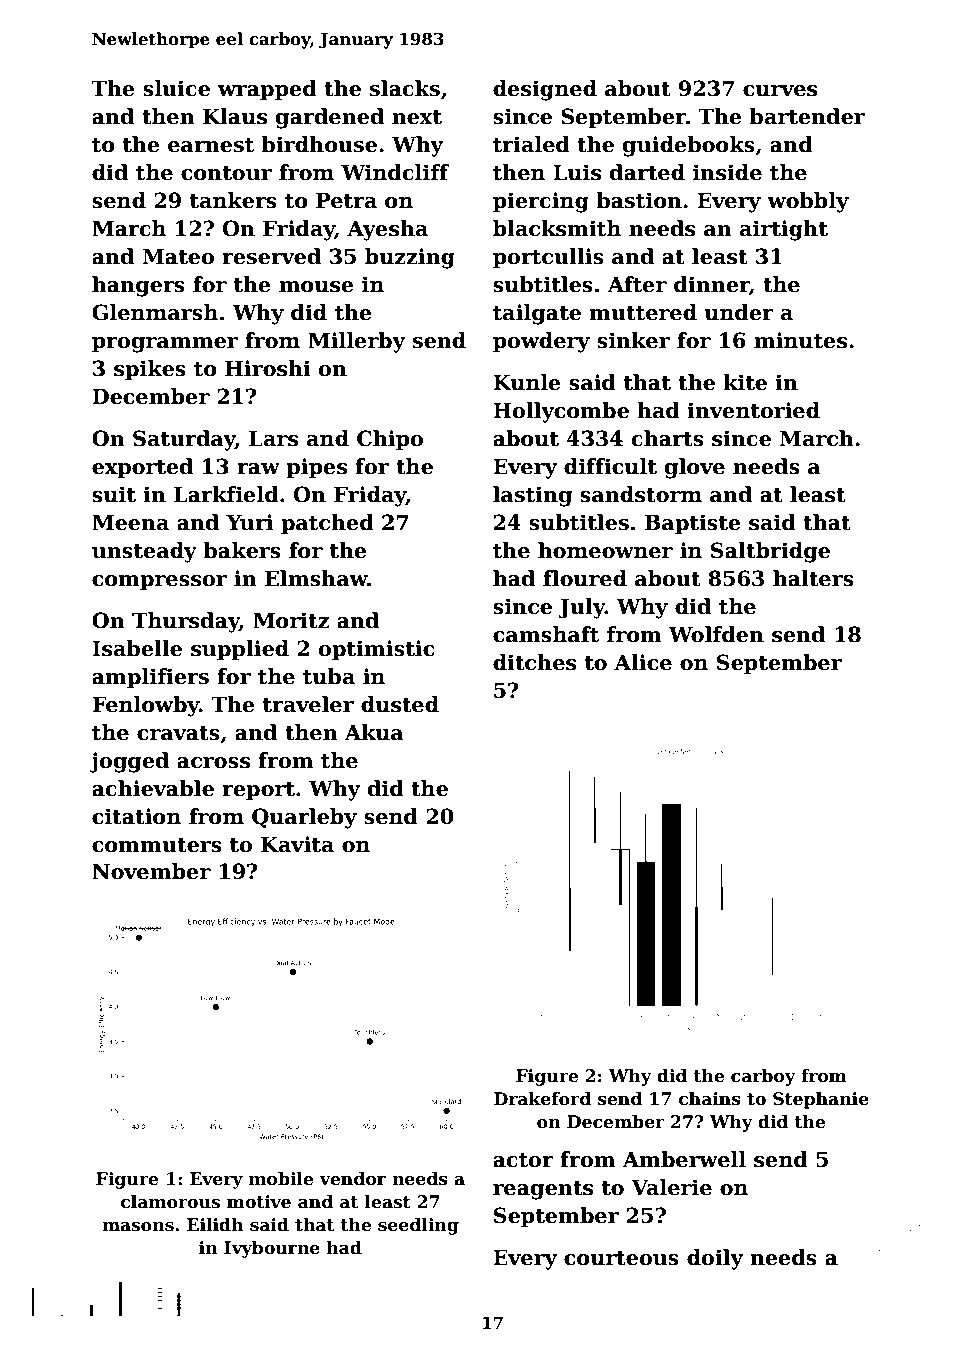 The height and width of the page is (1366, 962). What do you see at coordinates (150, 370) in the page?
I see `spikes` at bounding box center [150, 370].
